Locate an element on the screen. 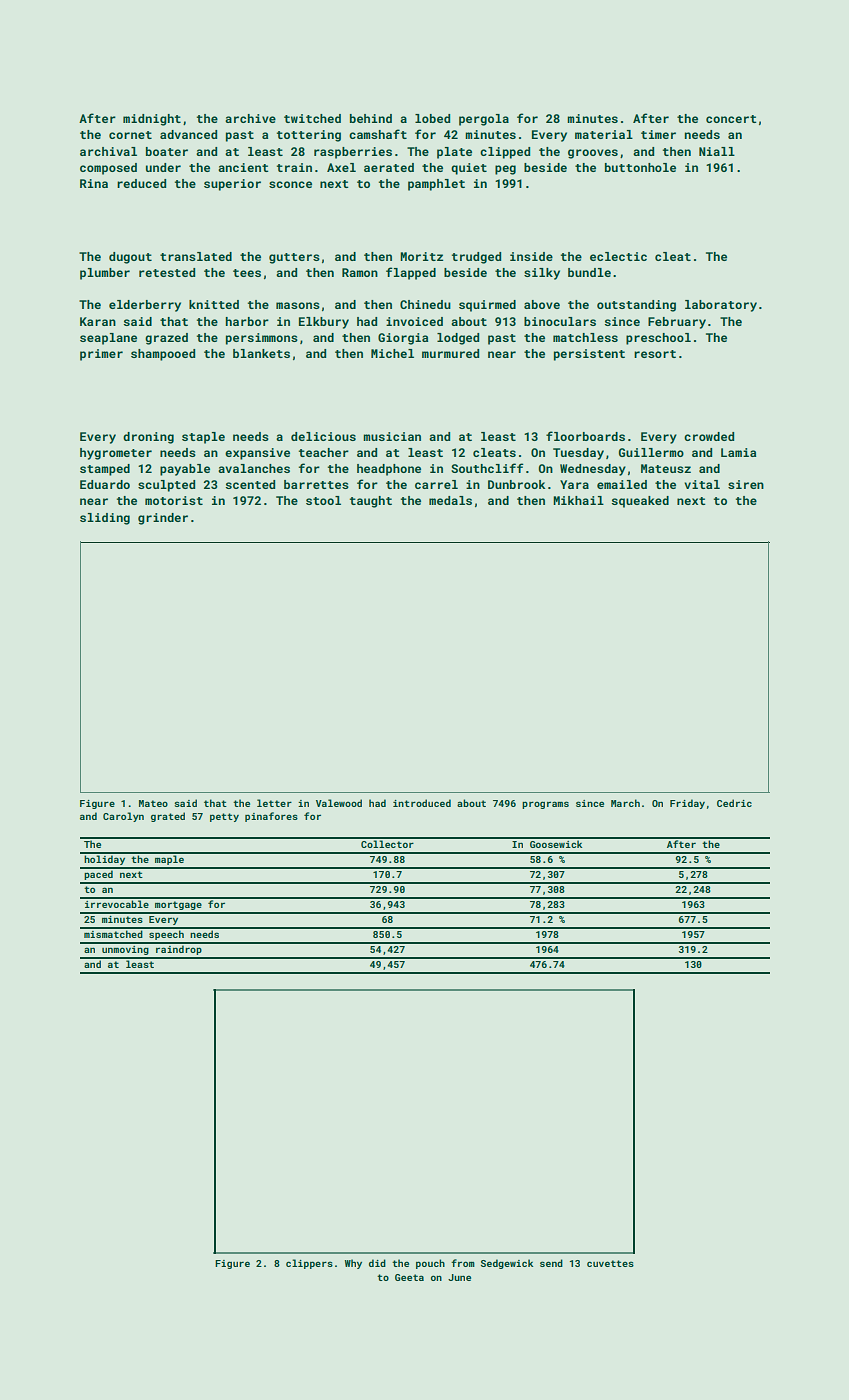 The image size is (849, 1400). flapped is located at coordinates (411, 273).
